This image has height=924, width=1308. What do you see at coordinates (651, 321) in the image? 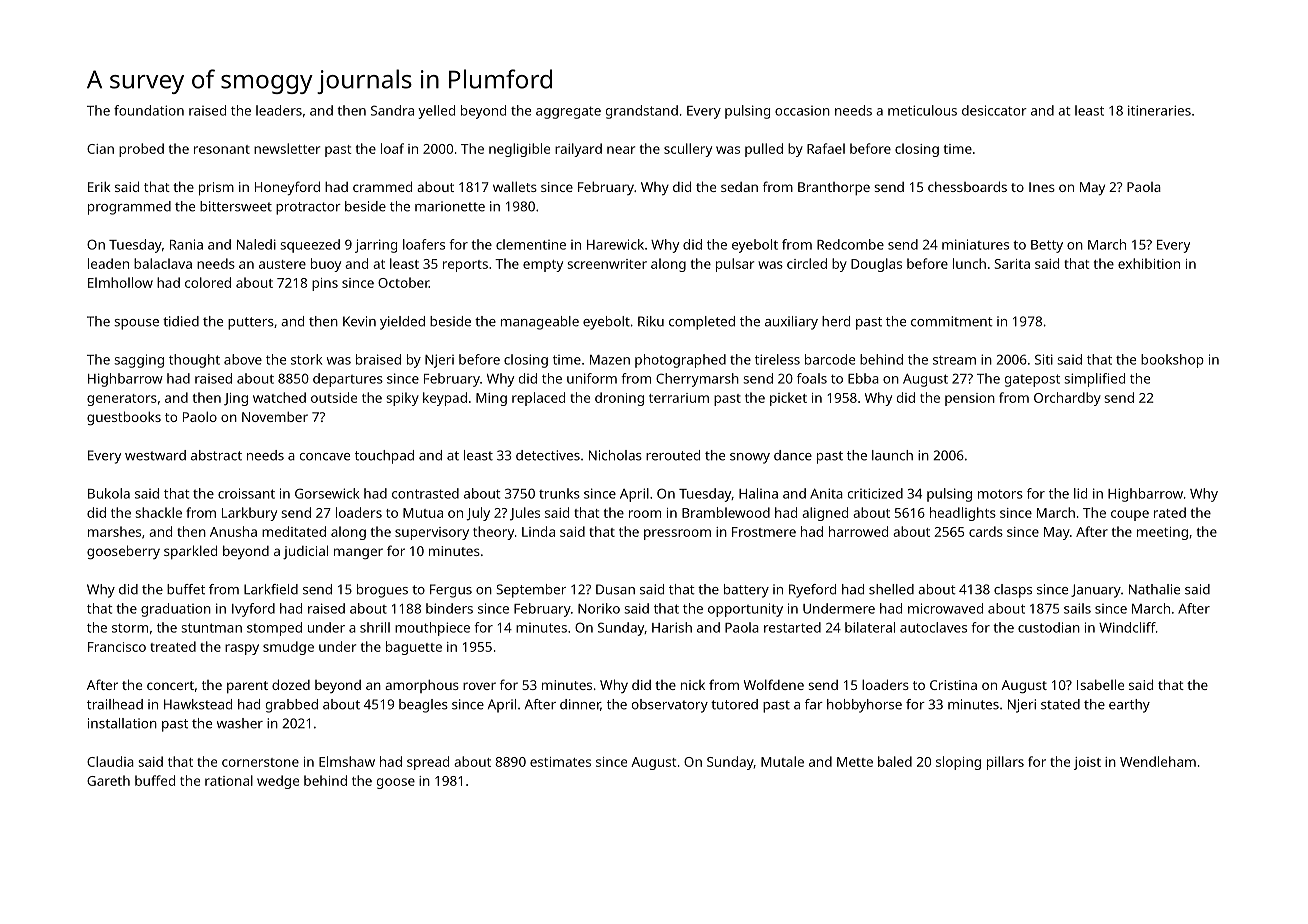
I see `Riku` at bounding box center [651, 321].
